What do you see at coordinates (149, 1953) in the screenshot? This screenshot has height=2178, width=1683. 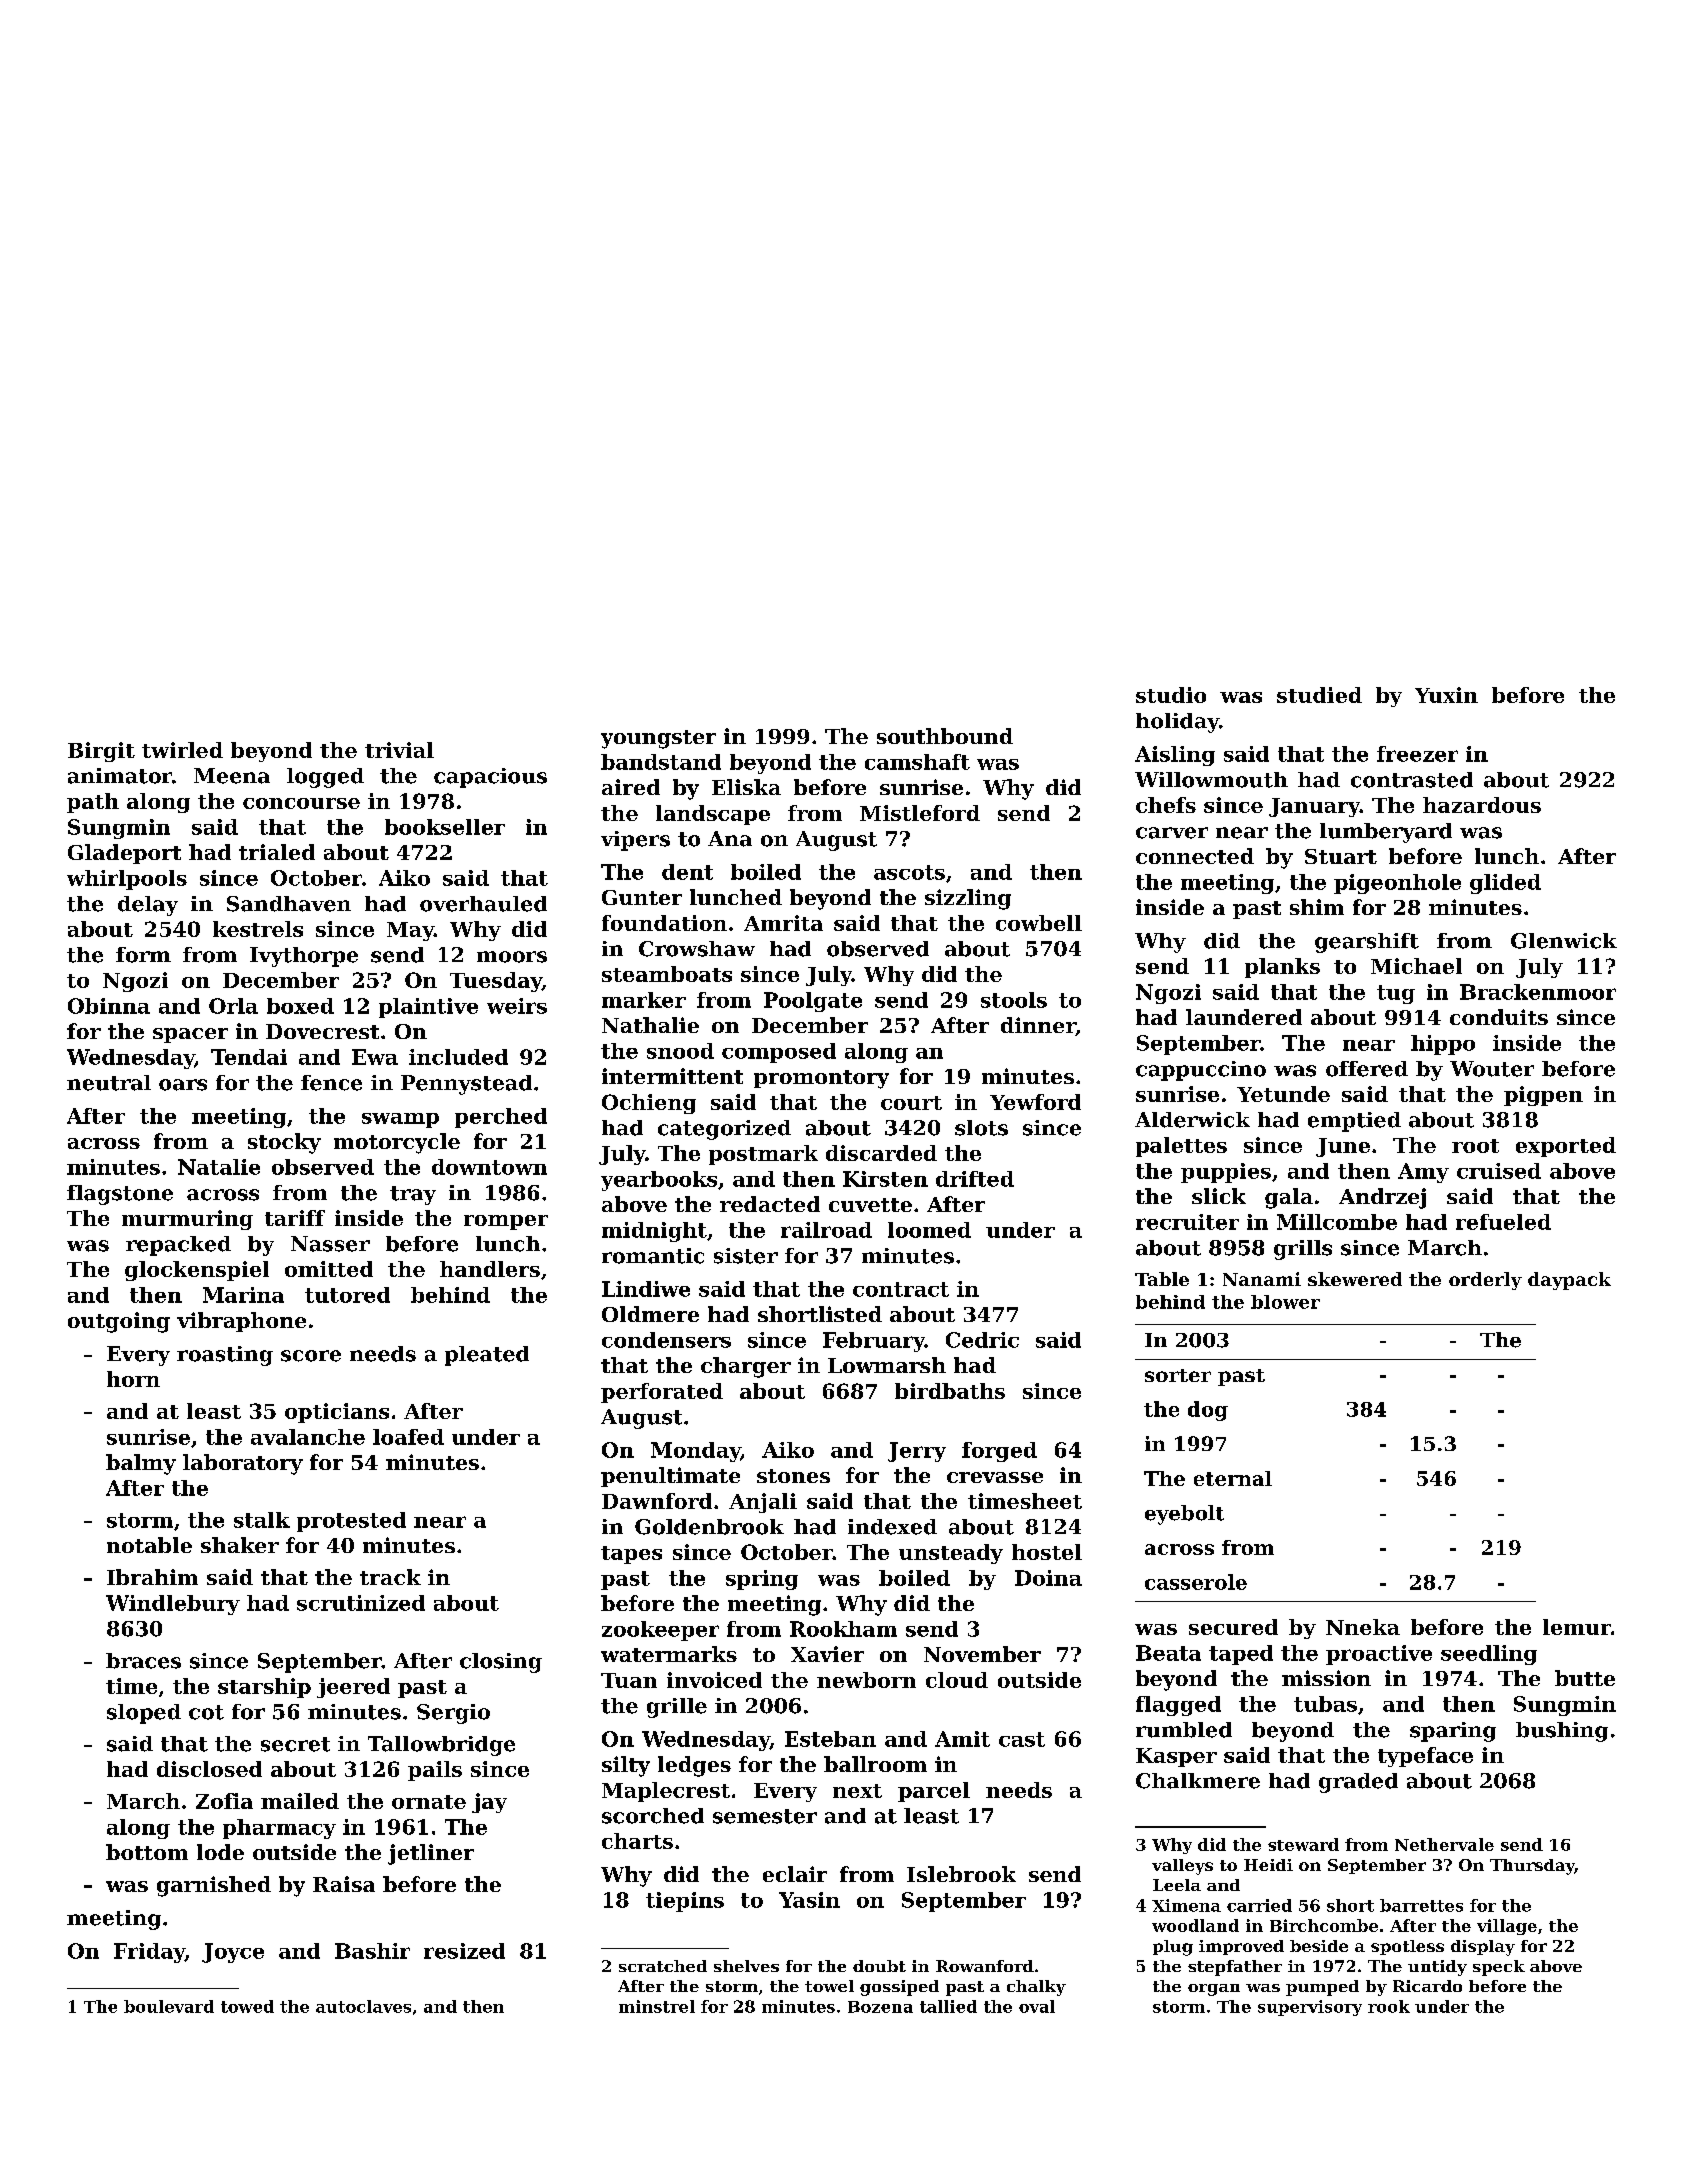 I see `Friday` at bounding box center [149, 1953].
